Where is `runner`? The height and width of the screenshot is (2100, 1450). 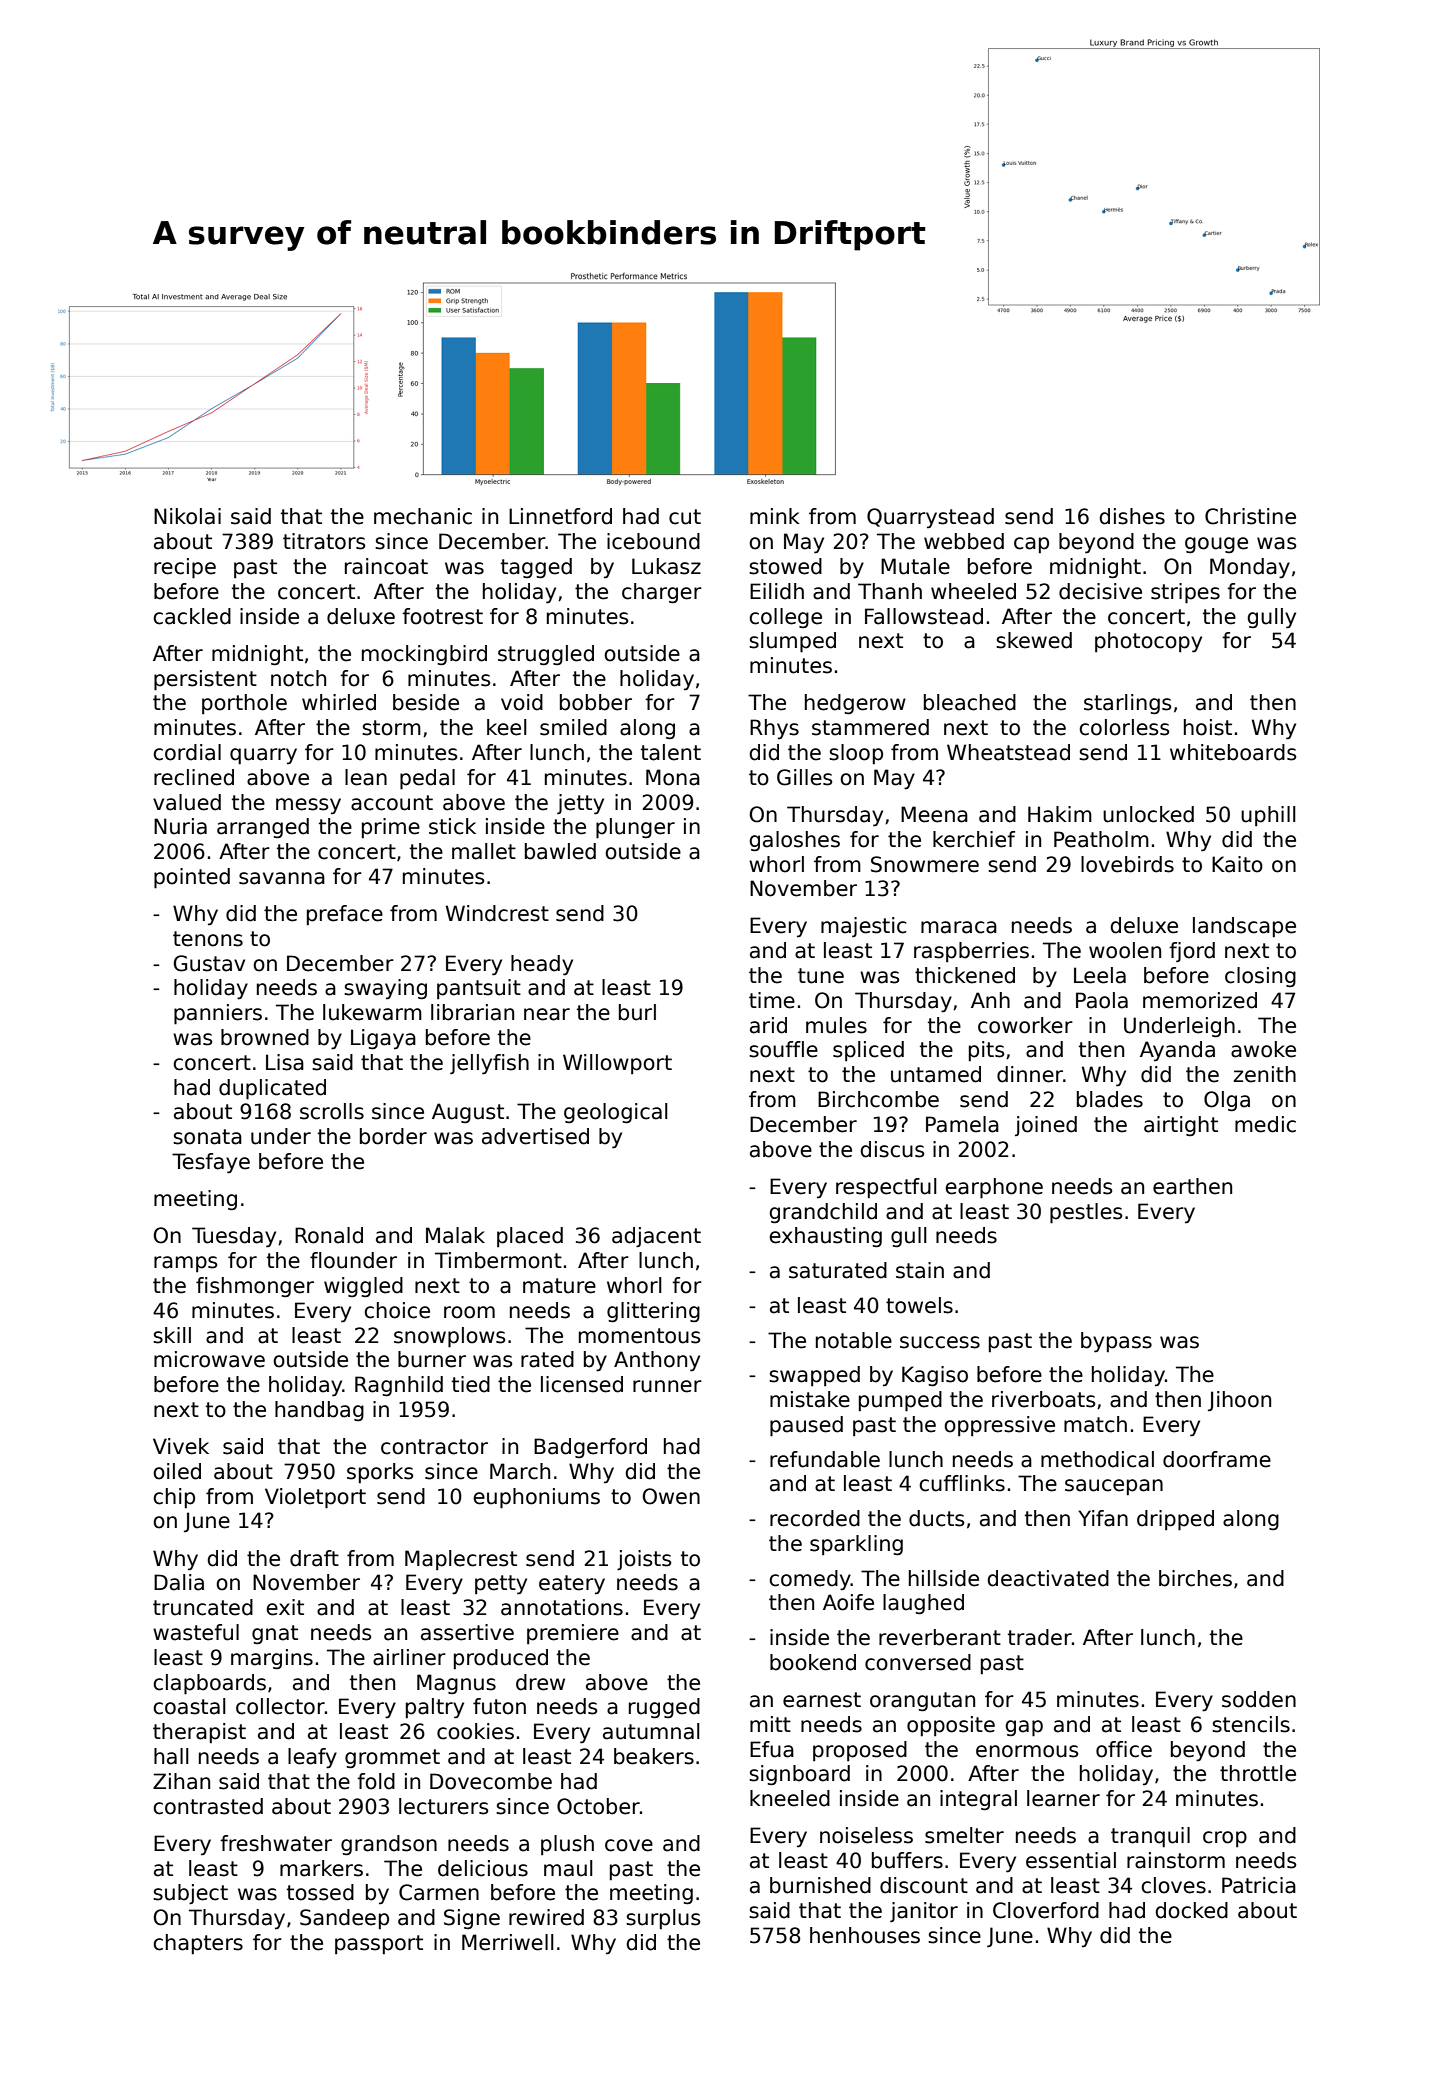
runner is located at coordinates (667, 1386).
